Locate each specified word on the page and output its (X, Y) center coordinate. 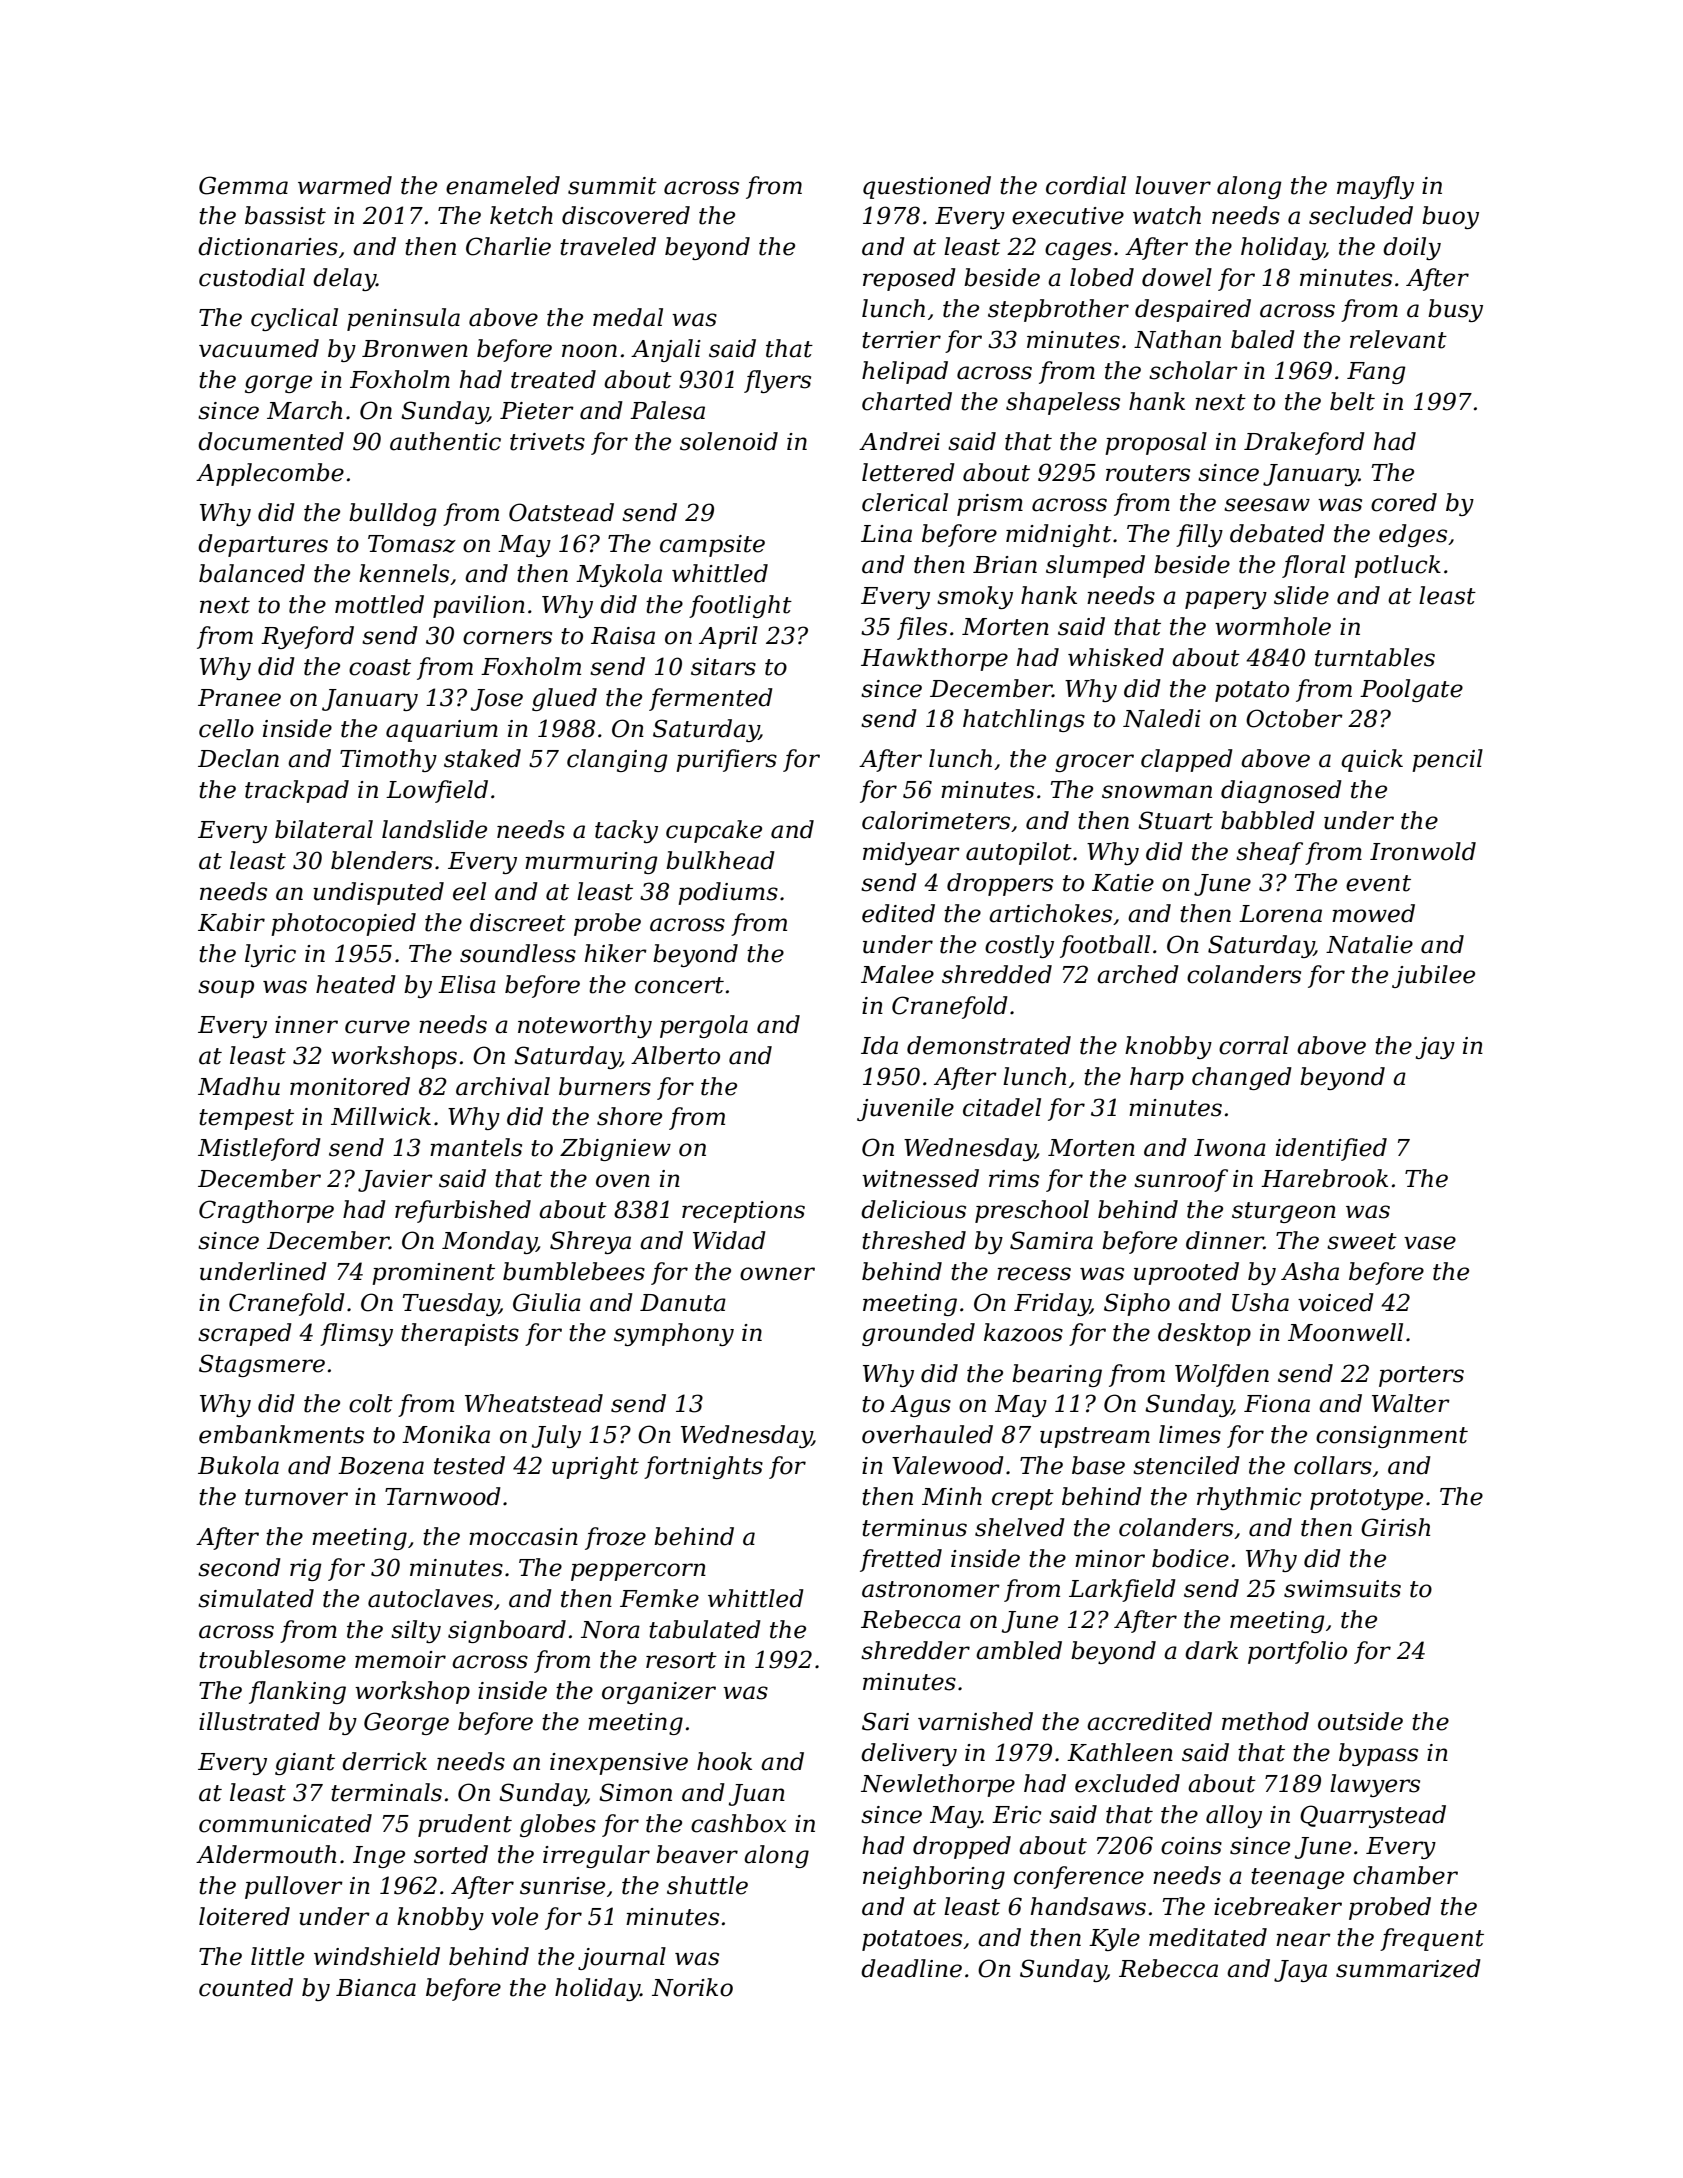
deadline (911, 1968)
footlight (740, 606)
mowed (1373, 913)
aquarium (442, 731)
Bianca (376, 1988)
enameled (503, 185)
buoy (1450, 217)
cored (1404, 502)
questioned (927, 187)
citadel (1002, 1107)
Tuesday (451, 1304)
